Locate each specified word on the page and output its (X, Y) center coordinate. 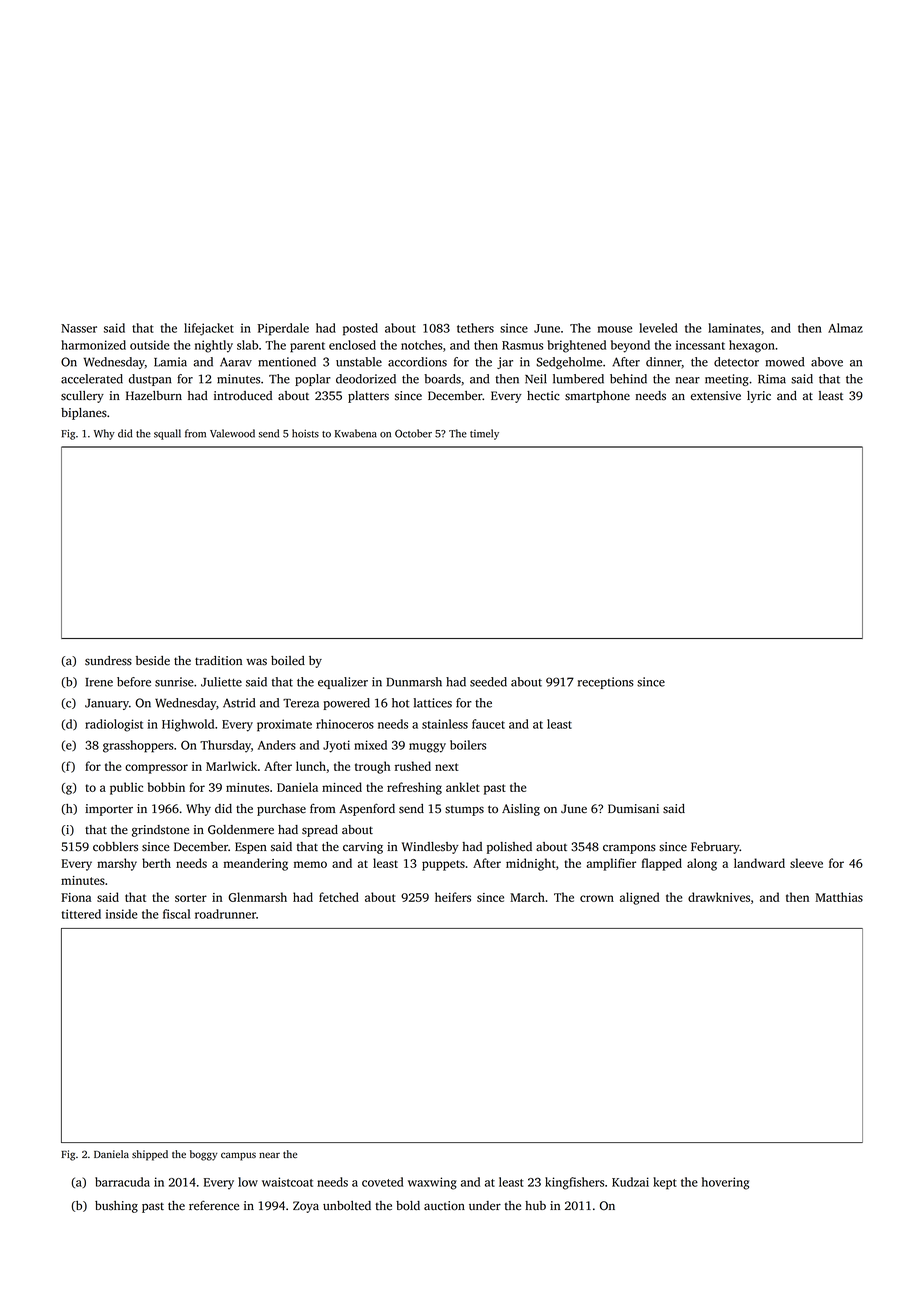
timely (484, 434)
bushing (116, 1207)
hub (535, 1205)
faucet (488, 724)
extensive (716, 396)
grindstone (160, 831)
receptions (606, 683)
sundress (108, 661)
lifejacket (209, 329)
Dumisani (633, 809)
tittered (81, 914)
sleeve (806, 863)
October (413, 433)
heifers (453, 897)
